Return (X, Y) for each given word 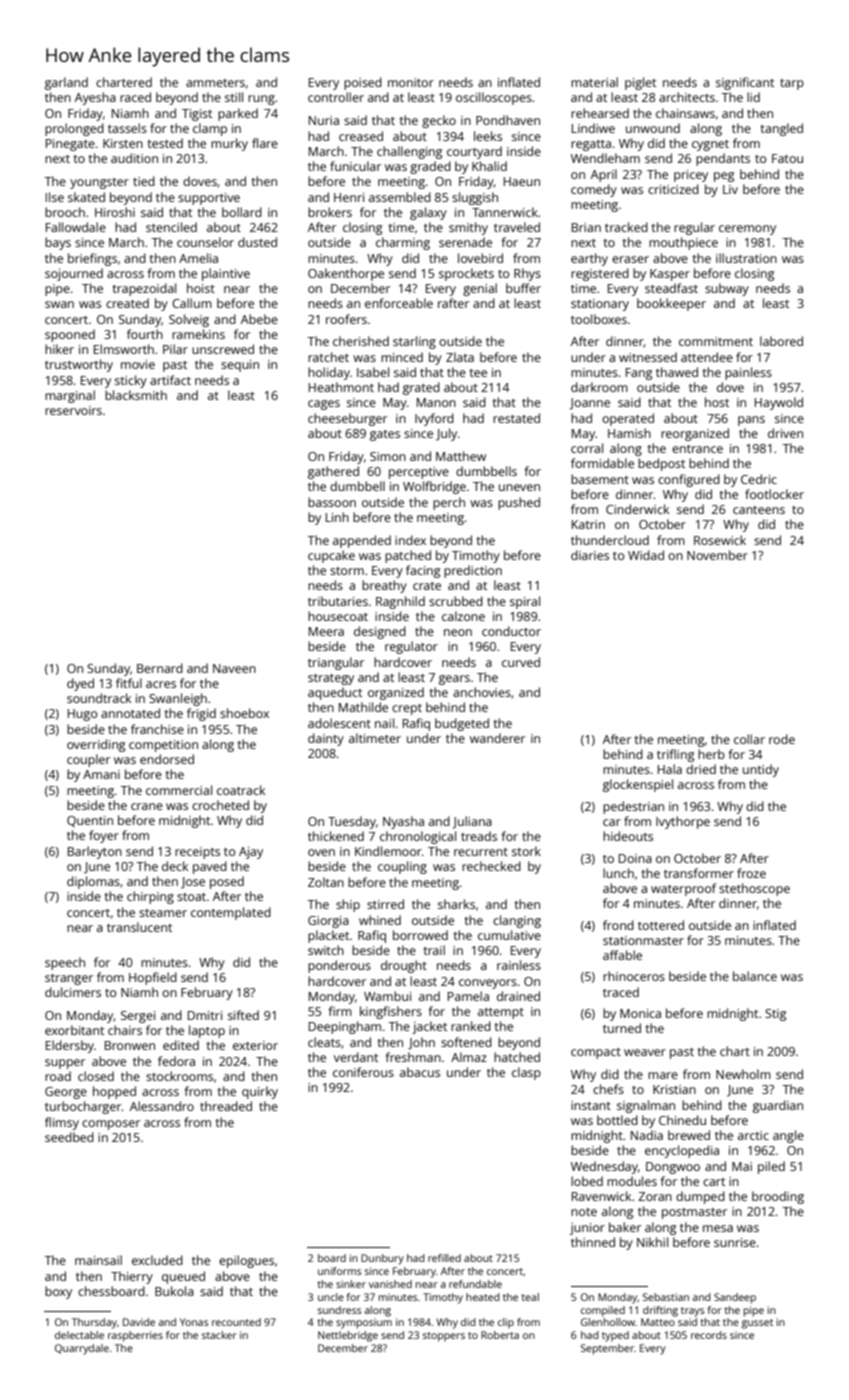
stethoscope (754, 889)
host (717, 402)
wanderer (497, 738)
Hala (670, 769)
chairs (125, 1030)
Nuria (324, 120)
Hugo (82, 715)
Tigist (197, 115)
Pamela (468, 996)
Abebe (259, 319)
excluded (157, 1260)
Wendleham (605, 158)
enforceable (399, 303)
